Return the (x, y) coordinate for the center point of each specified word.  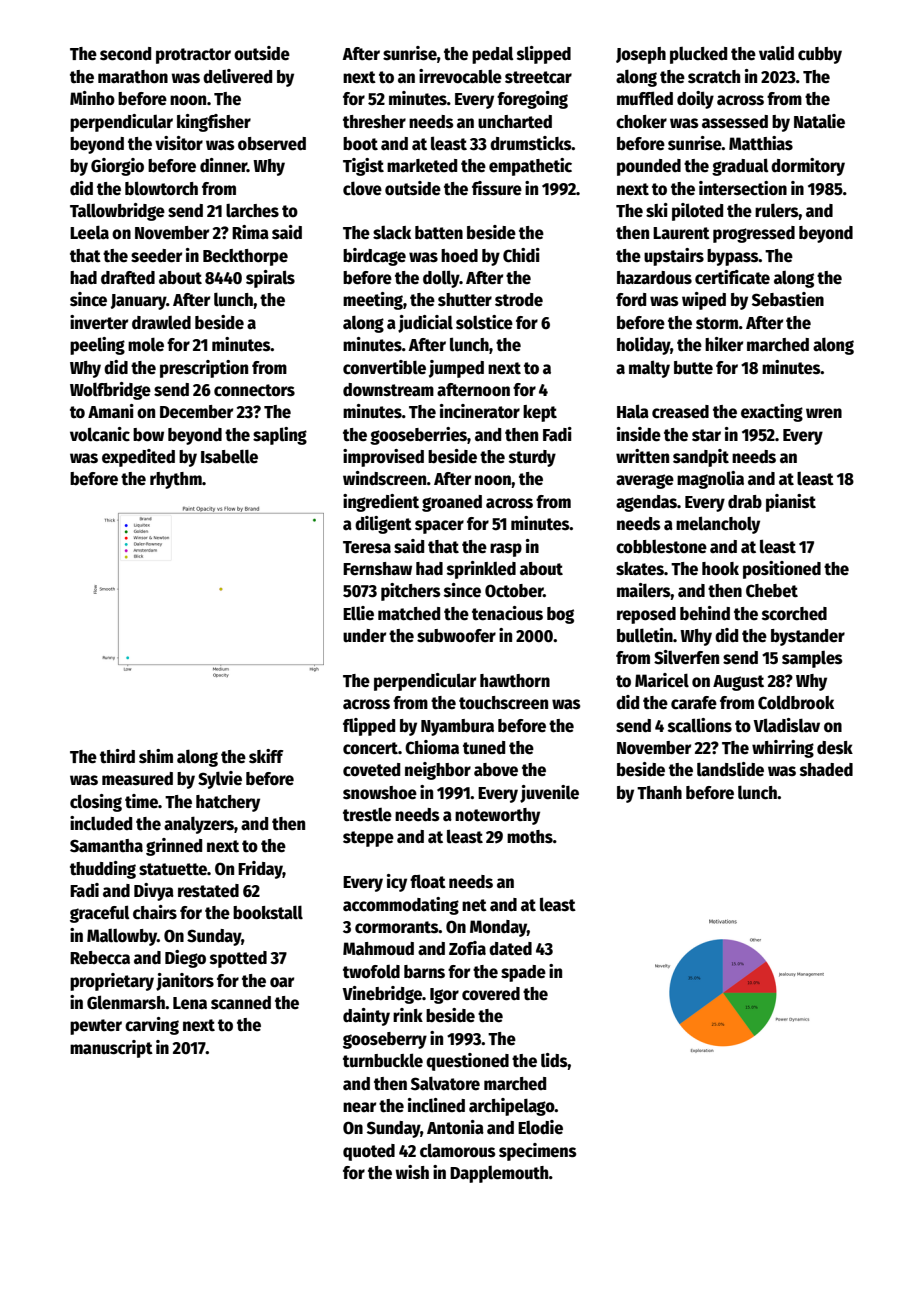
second (125, 54)
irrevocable (460, 76)
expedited (138, 458)
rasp (506, 550)
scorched (794, 614)
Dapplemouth (499, 1174)
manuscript (111, 1049)
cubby (820, 55)
